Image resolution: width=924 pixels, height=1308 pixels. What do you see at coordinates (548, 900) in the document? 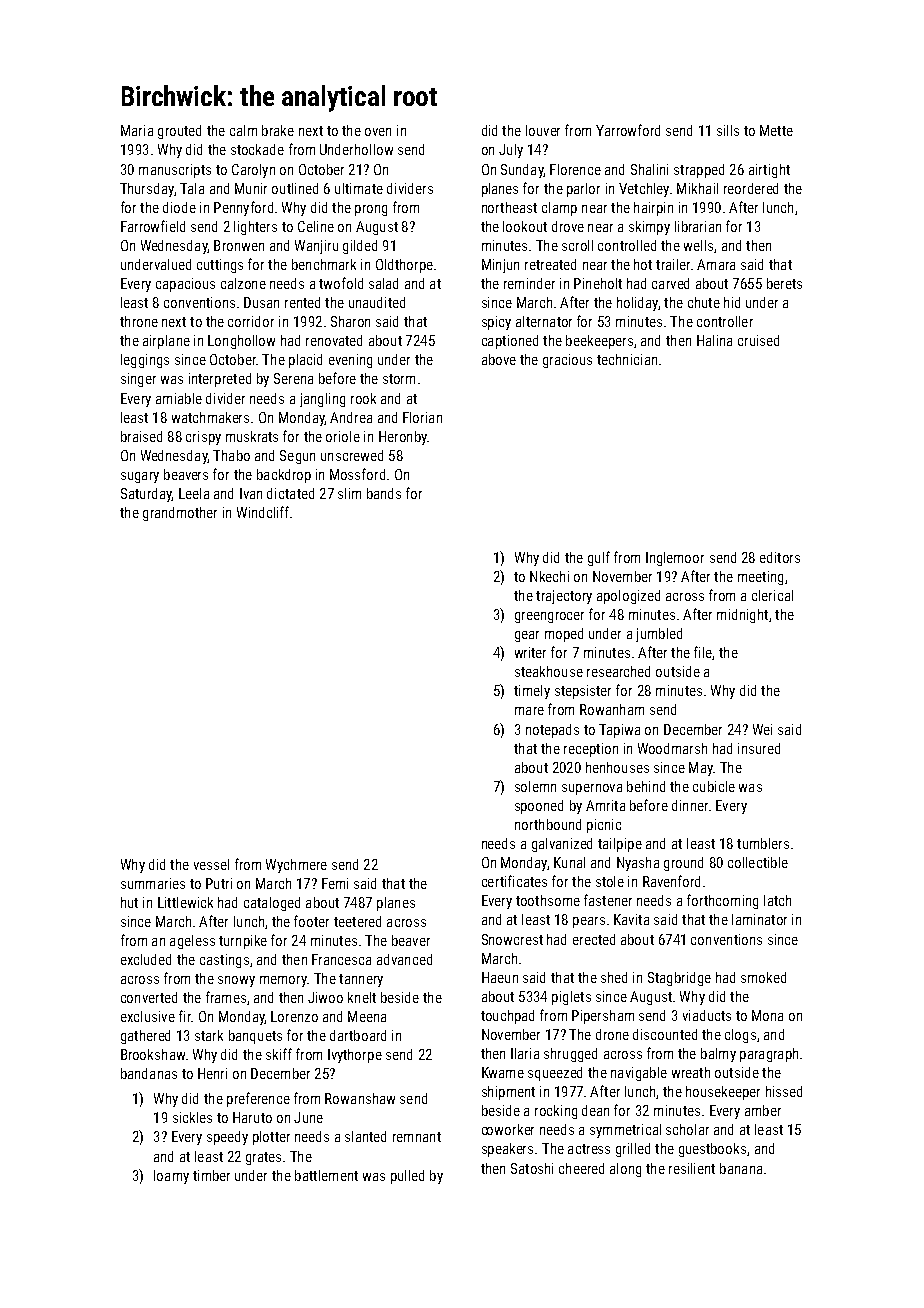
I see `toothsome` at bounding box center [548, 900].
